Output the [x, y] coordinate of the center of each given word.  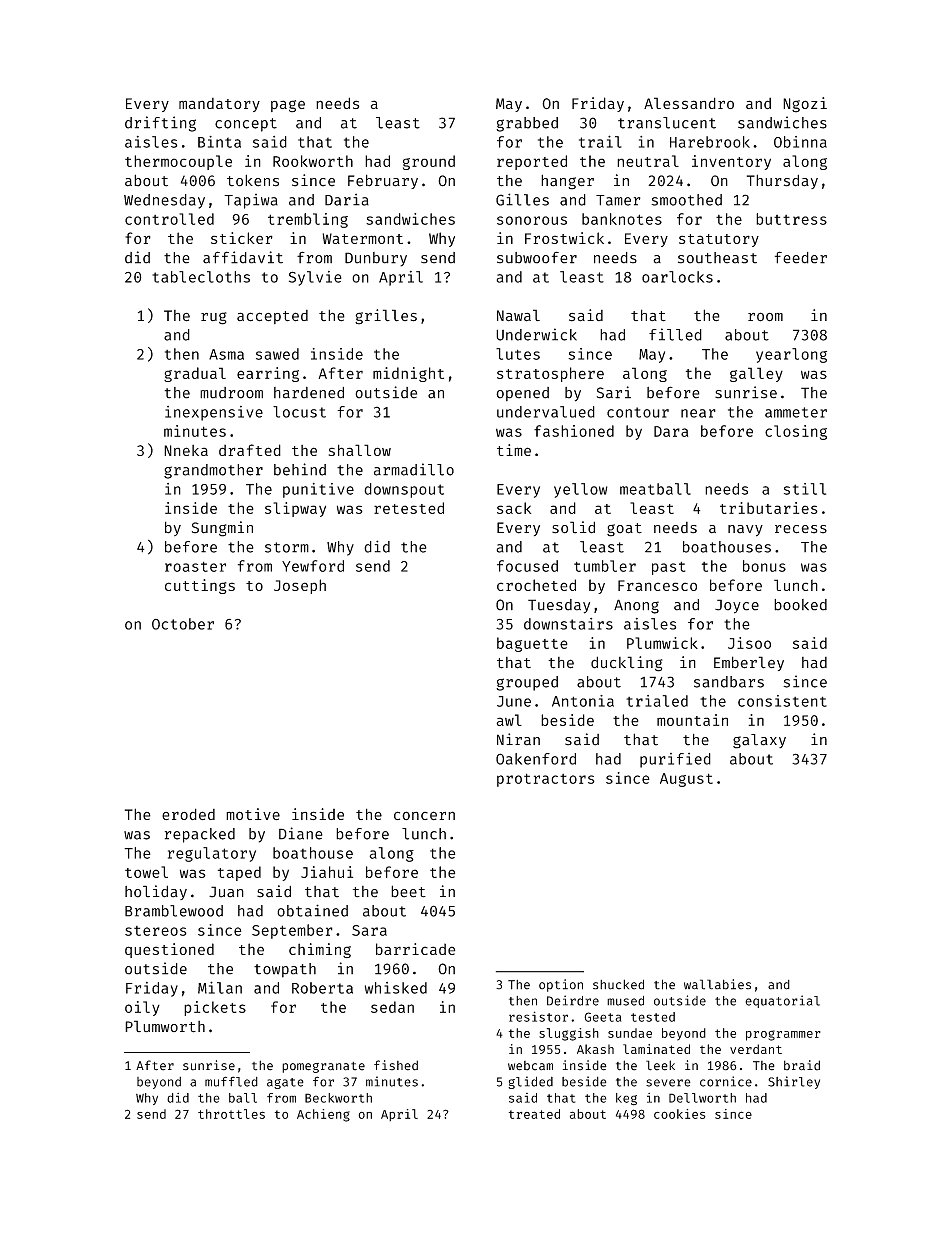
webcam [530, 1066]
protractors [546, 780]
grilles [386, 317]
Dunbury [376, 259]
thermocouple [178, 162]
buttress [791, 219]
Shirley [794, 1082]
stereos [156, 931]
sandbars [729, 682]
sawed [277, 354]
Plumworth [165, 1026]
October [183, 624]
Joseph [300, 586]
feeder [801, 257]
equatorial [782, 1001]
